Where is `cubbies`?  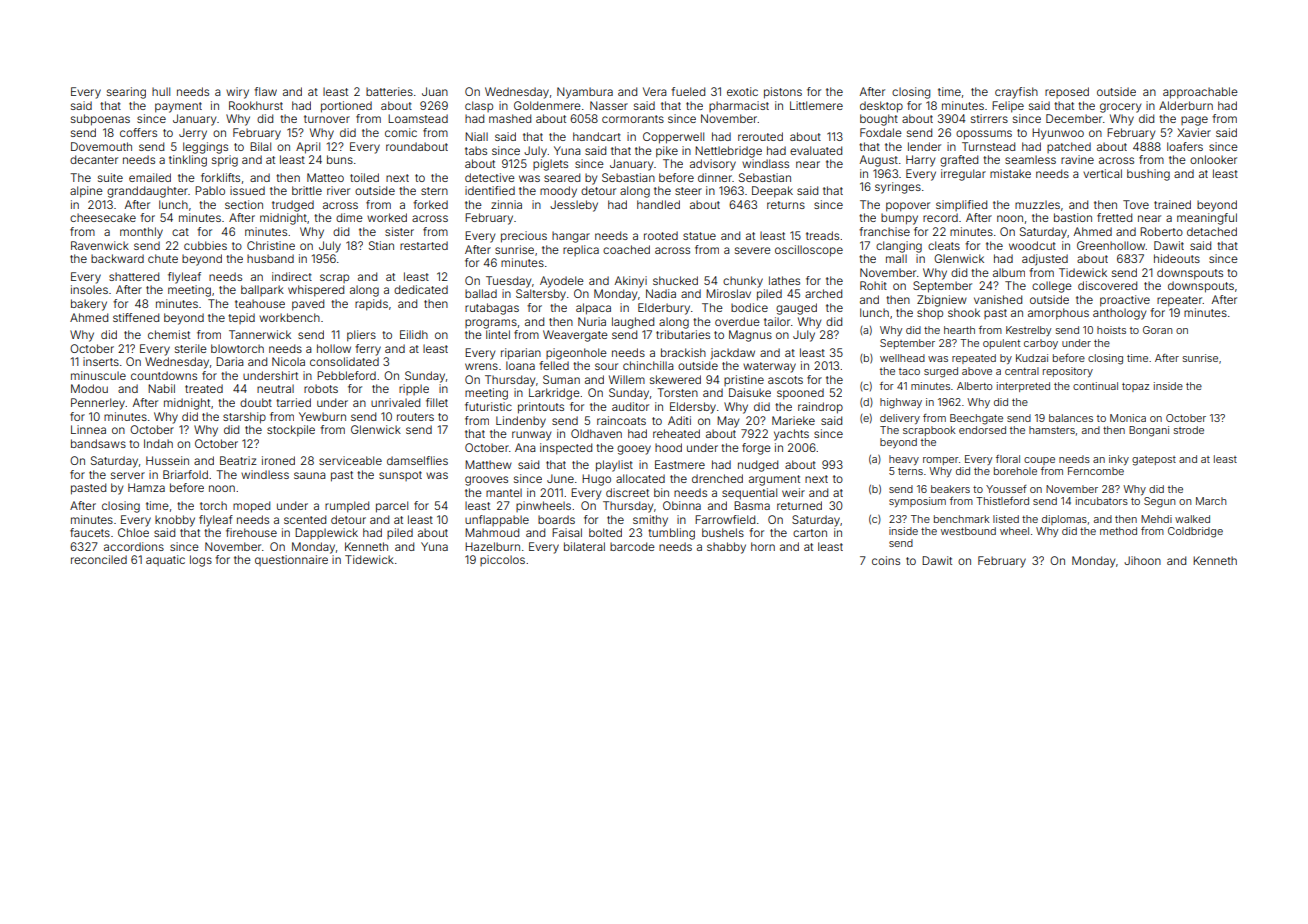 cubbies is located at coordinates (205, 245).
